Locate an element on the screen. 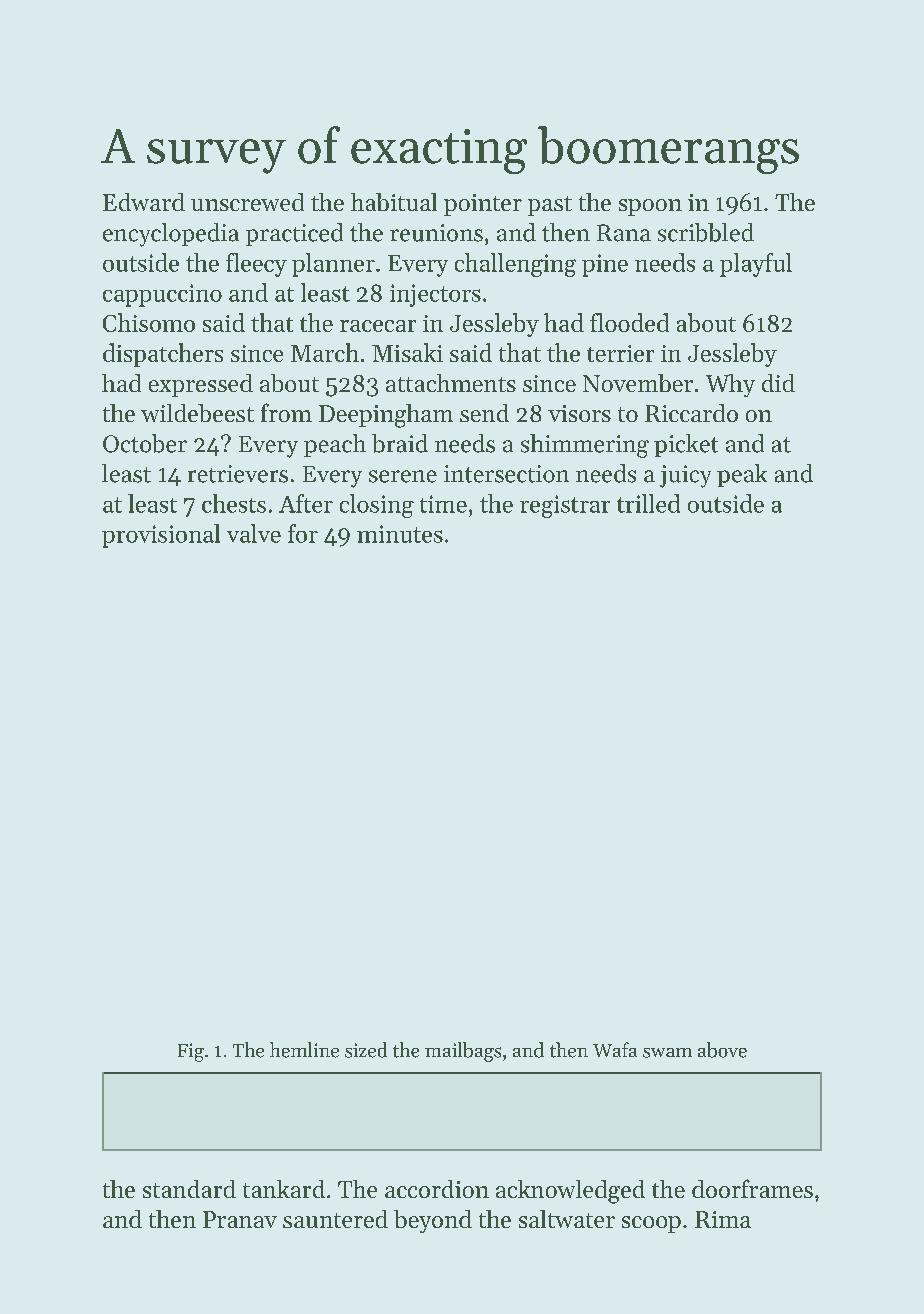  racecar is located at coordinates (378, 326).
